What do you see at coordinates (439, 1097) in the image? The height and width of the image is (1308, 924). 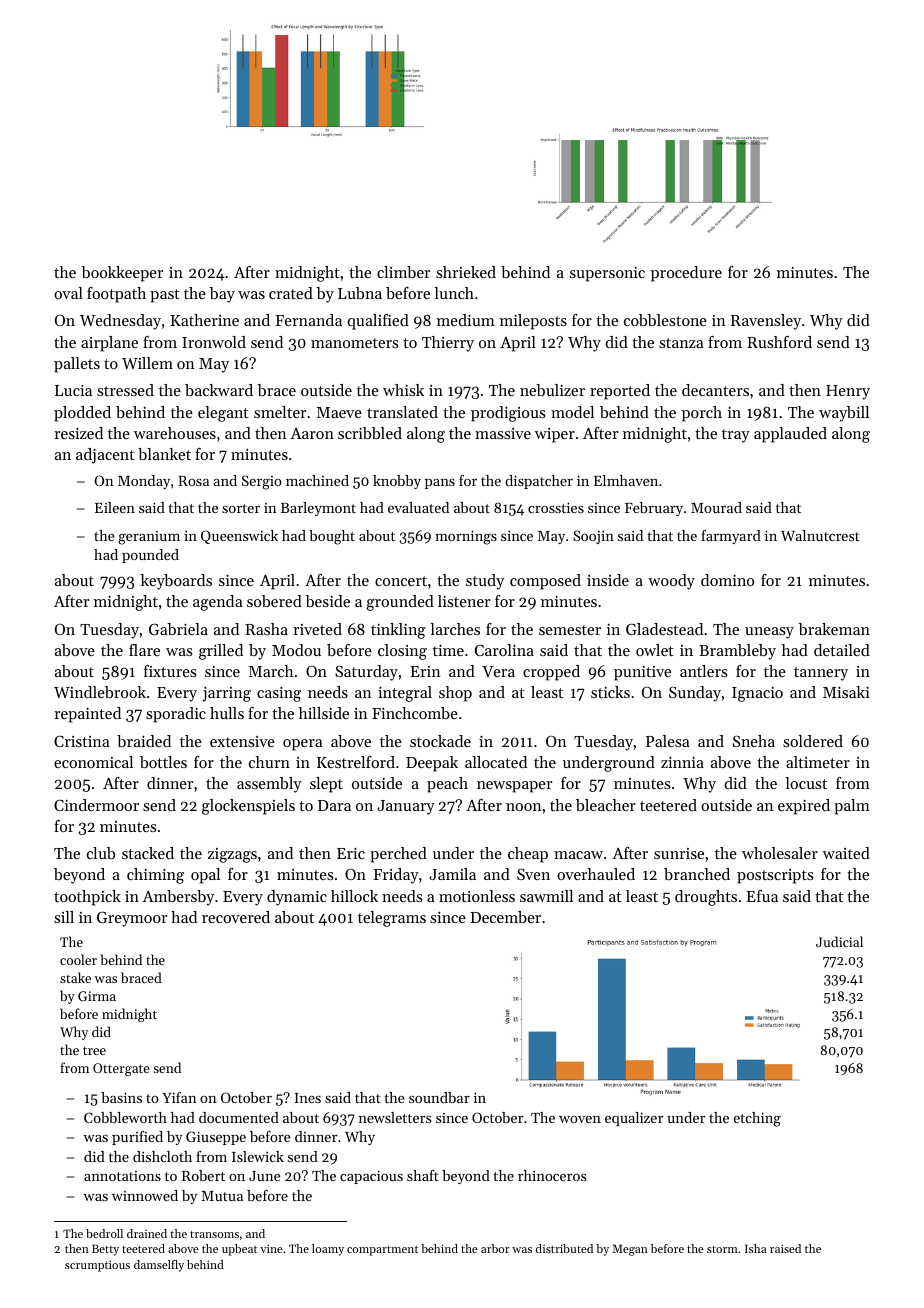 I see `soundbar` at bounding box center [439, 1097].
